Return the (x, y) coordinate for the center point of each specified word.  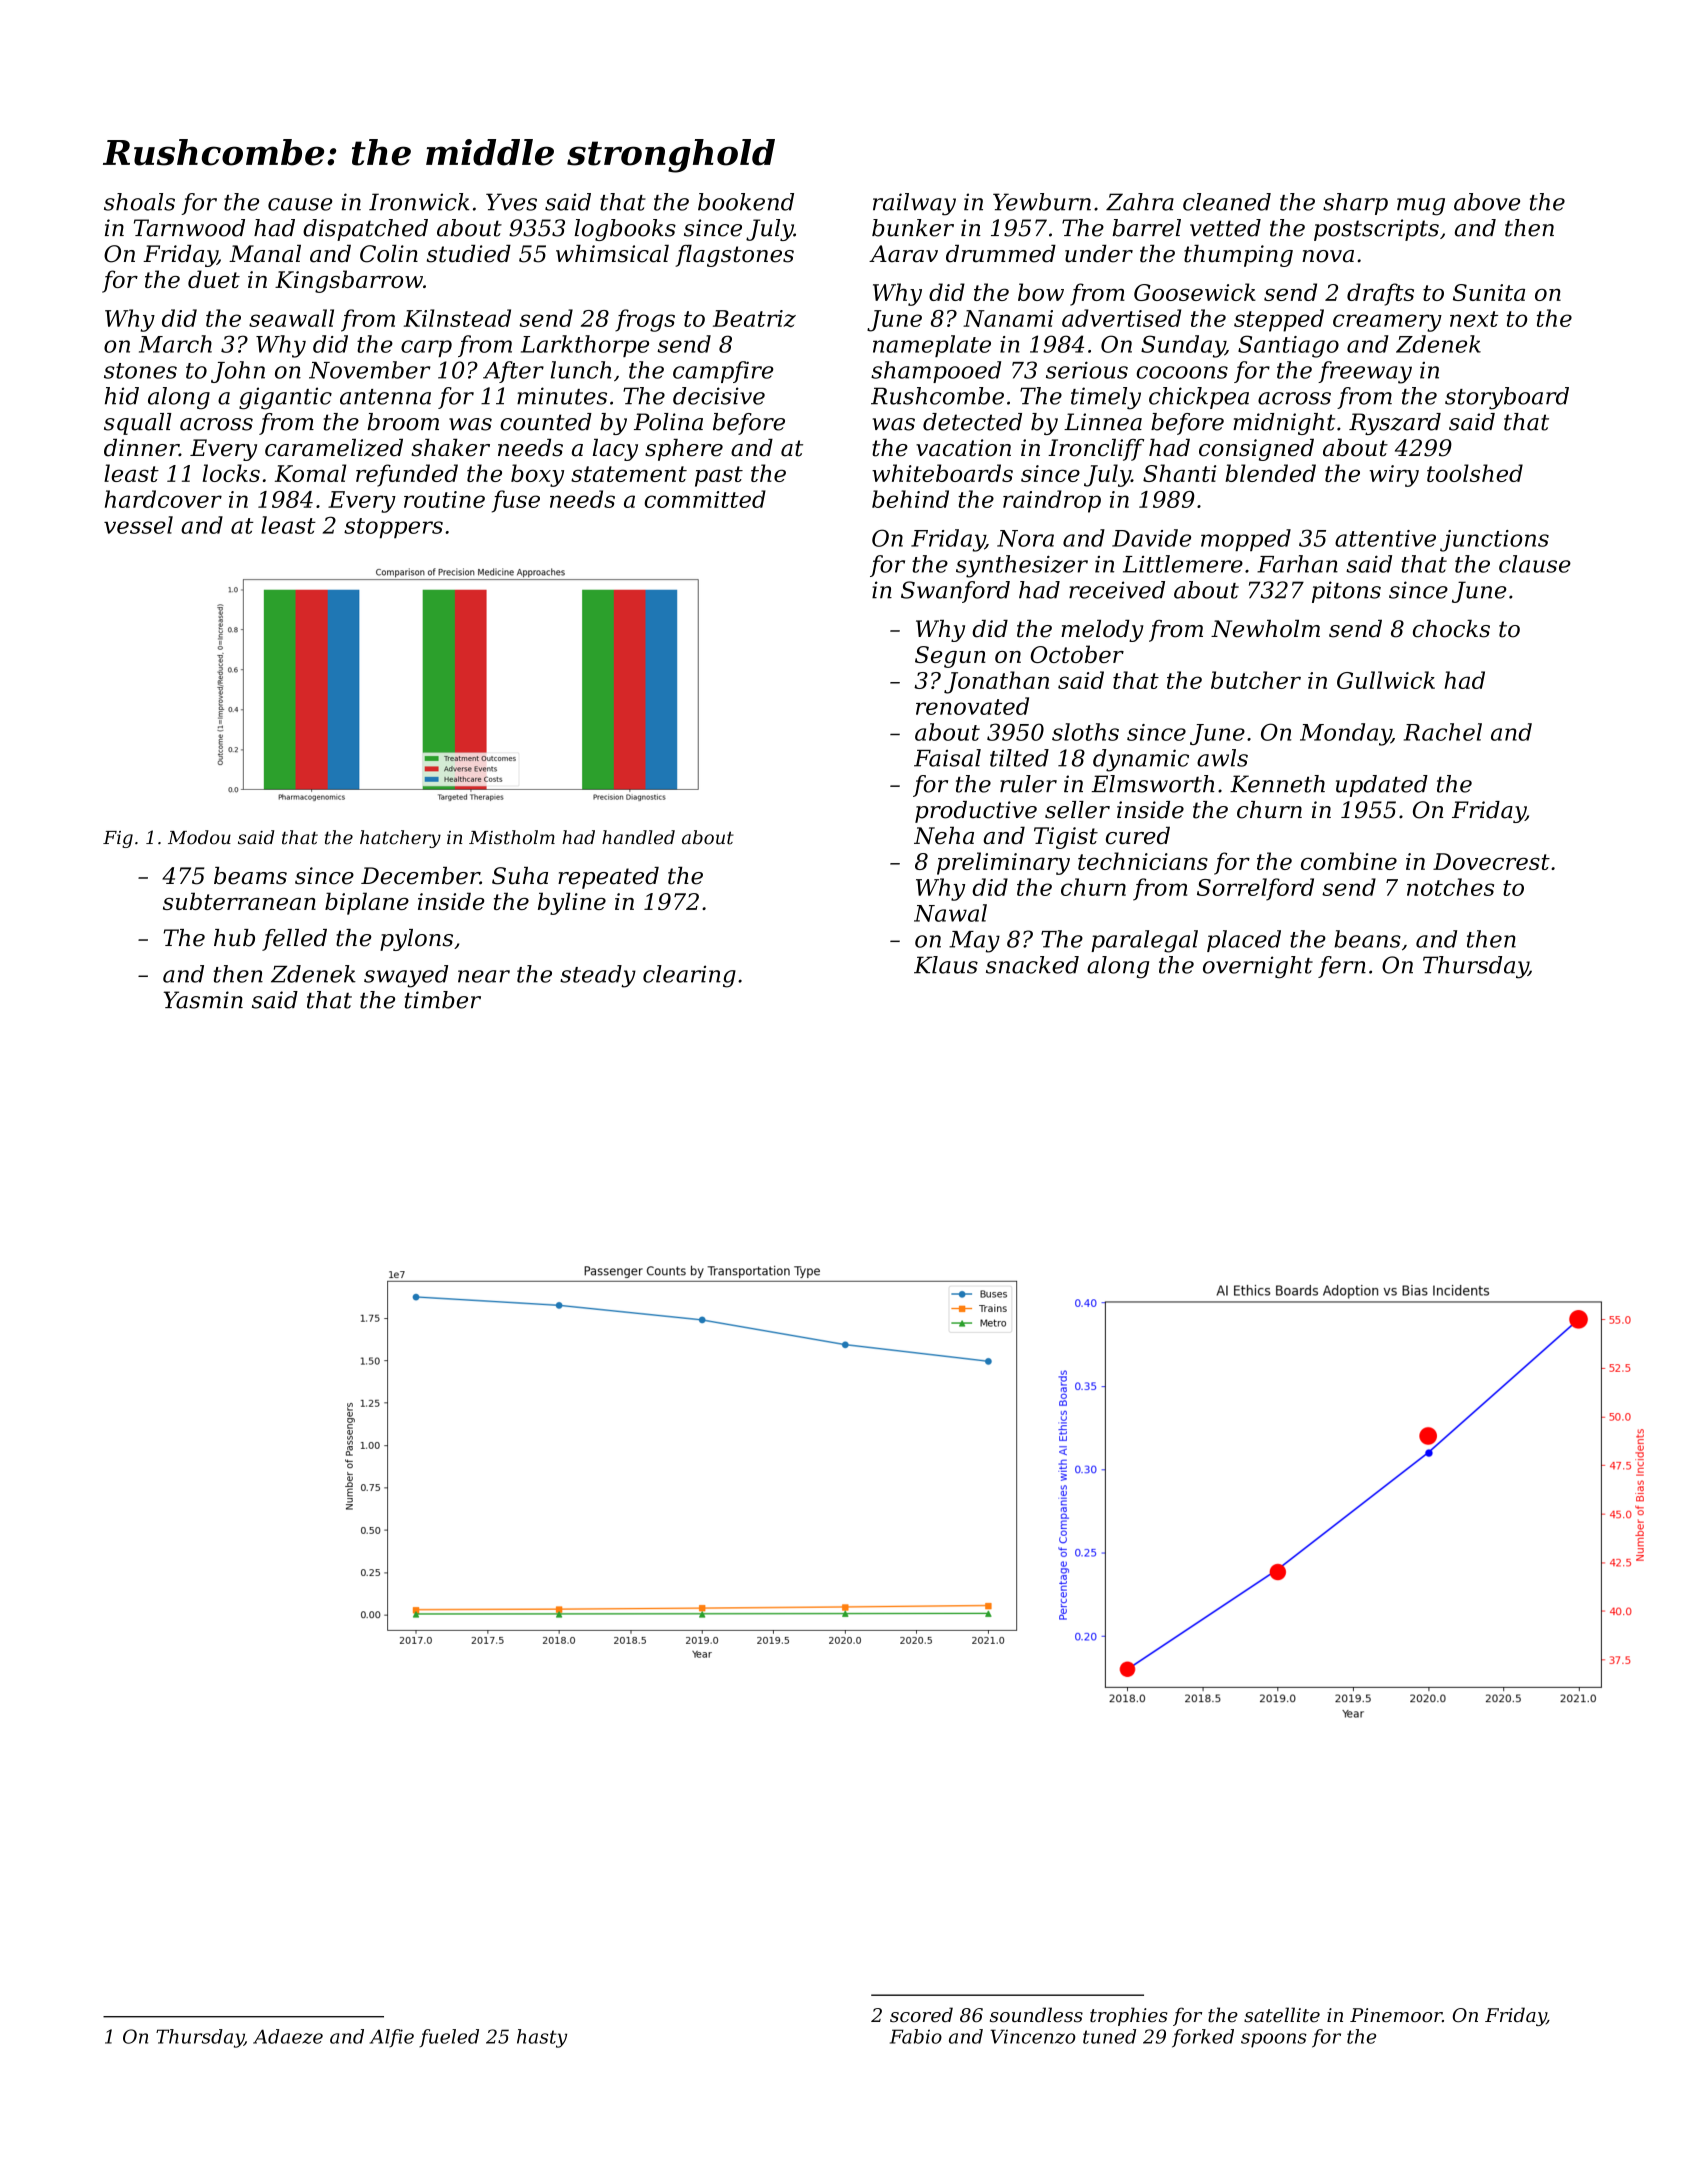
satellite (1282, 2015)
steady (598, 976)
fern (1342, 967)
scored (921, 2015)
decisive (719, 396)
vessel (138, 525)
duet (214, 279)
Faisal (947, 758)
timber (443, 1000)
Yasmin (203, 1000)
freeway (1365, 372)
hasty (542, 2038)
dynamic (1141, 760)
